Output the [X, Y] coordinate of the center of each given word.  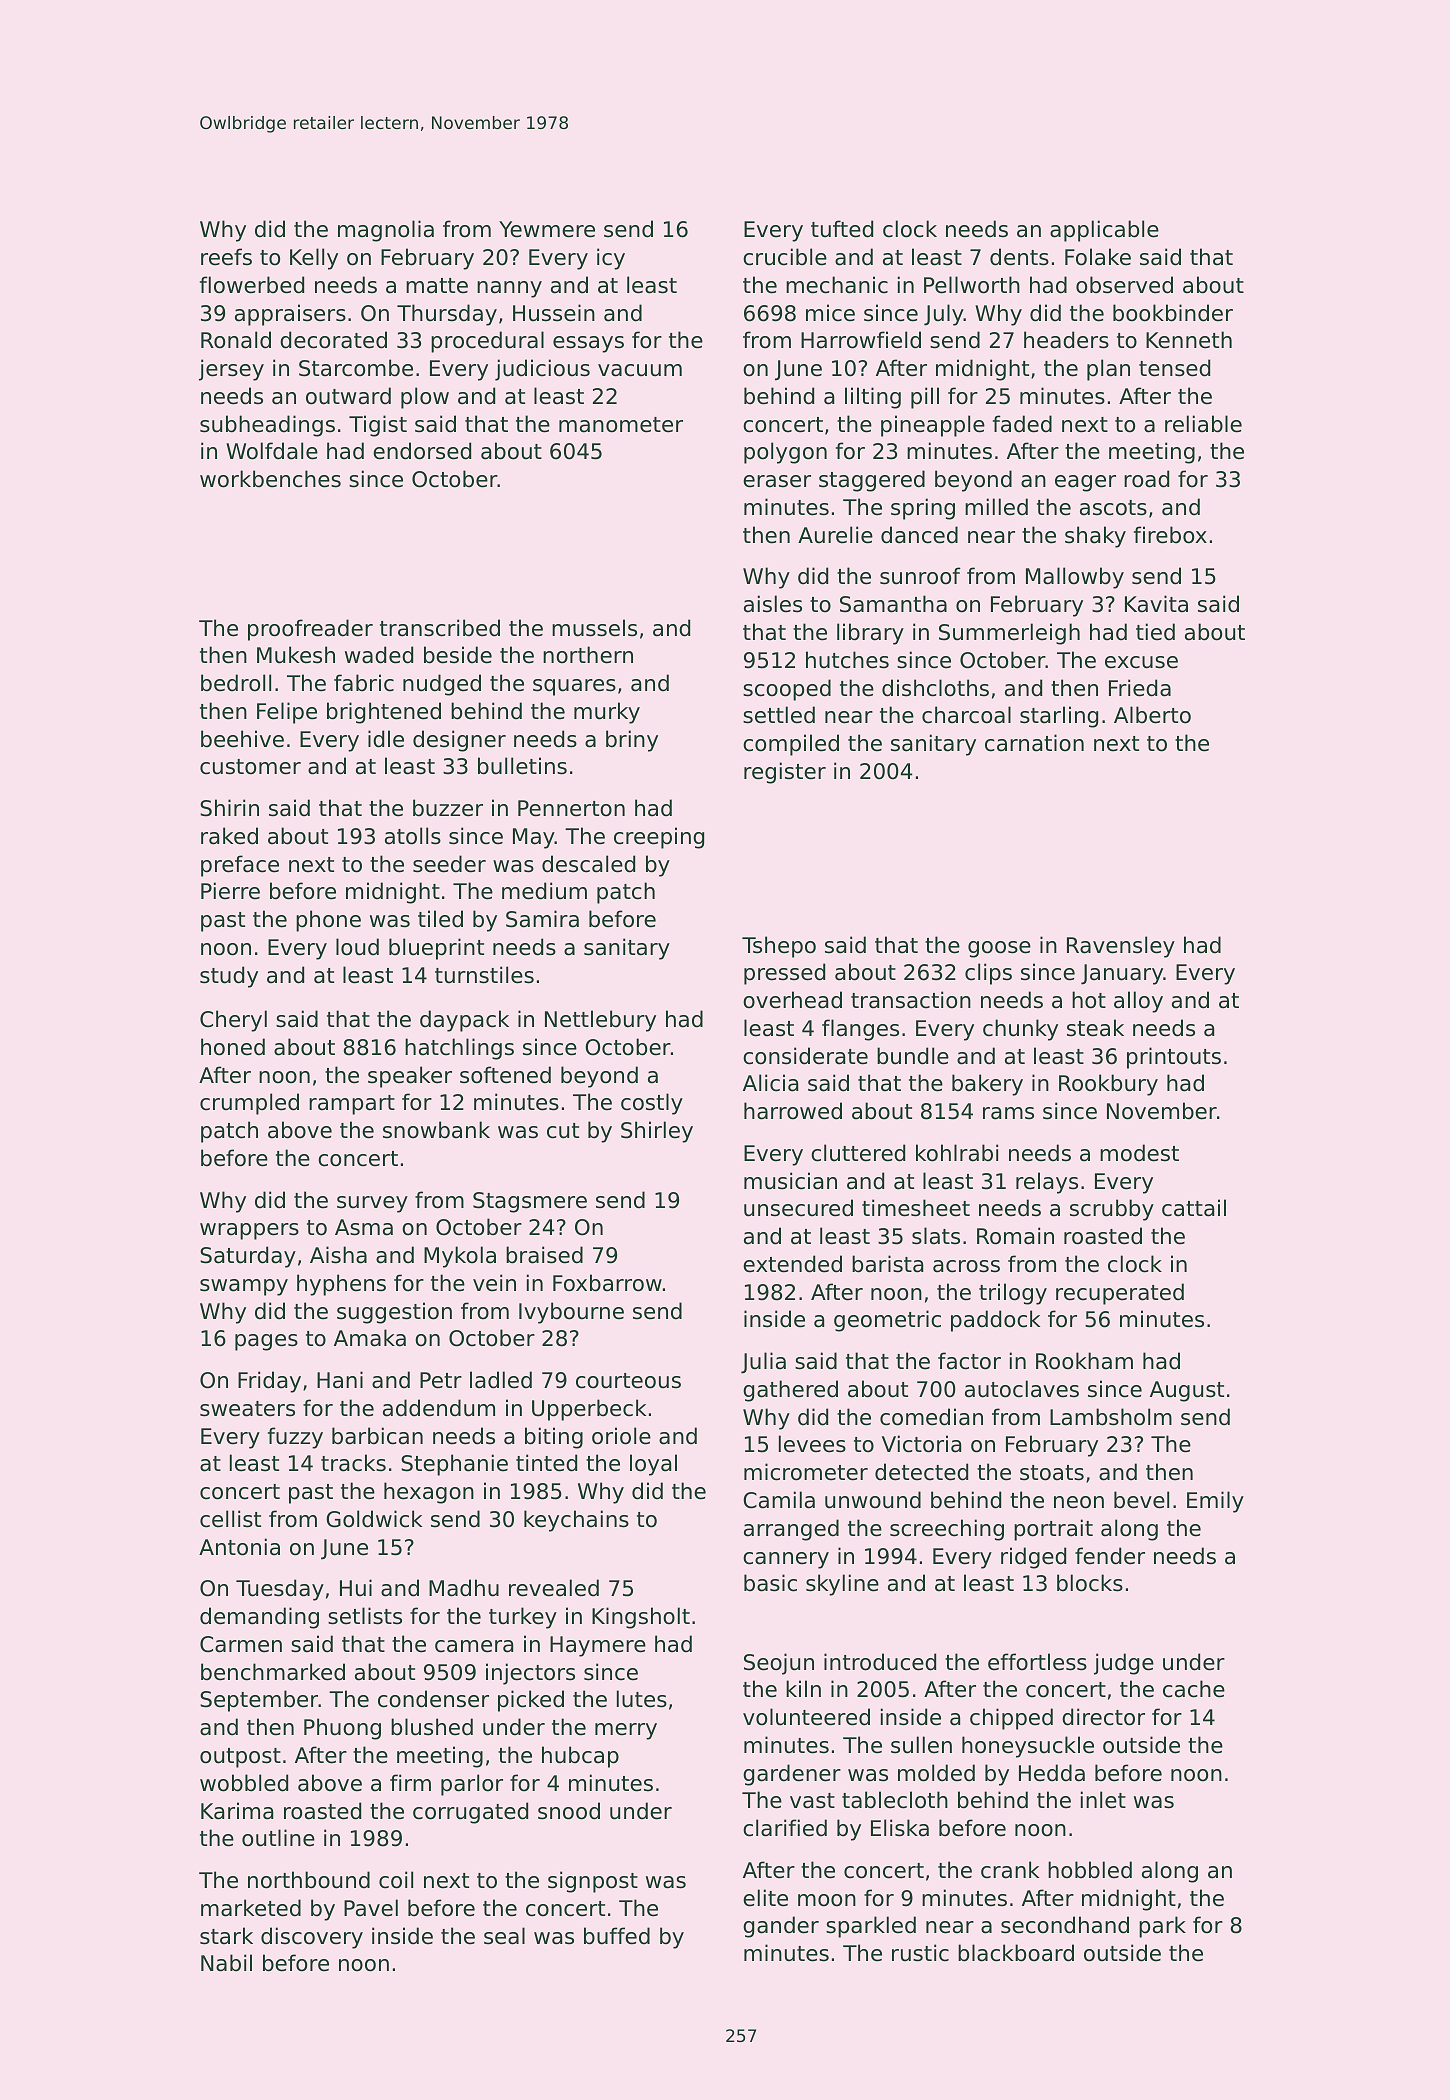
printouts [1174, 1058]
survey [372, 1204]
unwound [873, 1500]
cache [1194, 1689]
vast [812, 1801]
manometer [621, 425]
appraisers [290, 315]
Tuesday [280, 1590]
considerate [805, 1056]
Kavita [1156, 604]
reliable [1203, 424]
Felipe [287, 713]
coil [396, 1880]
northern [588, 655]
